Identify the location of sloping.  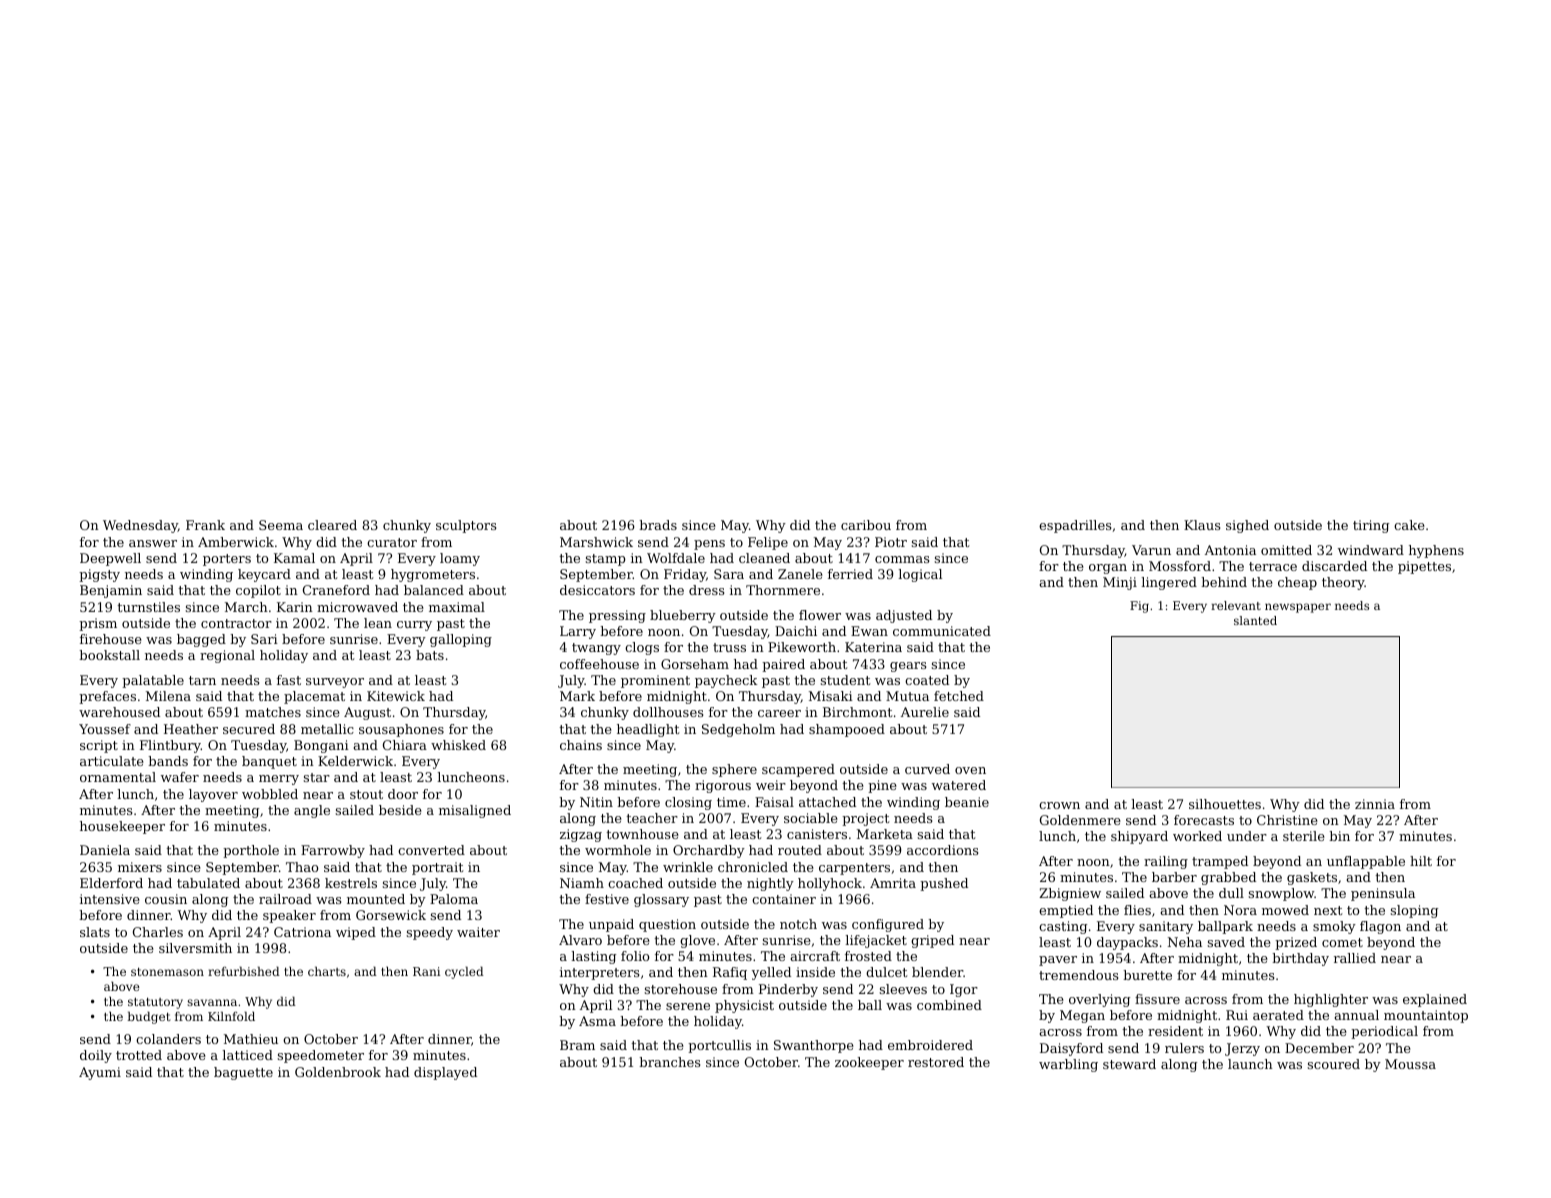
(1414, 911).
